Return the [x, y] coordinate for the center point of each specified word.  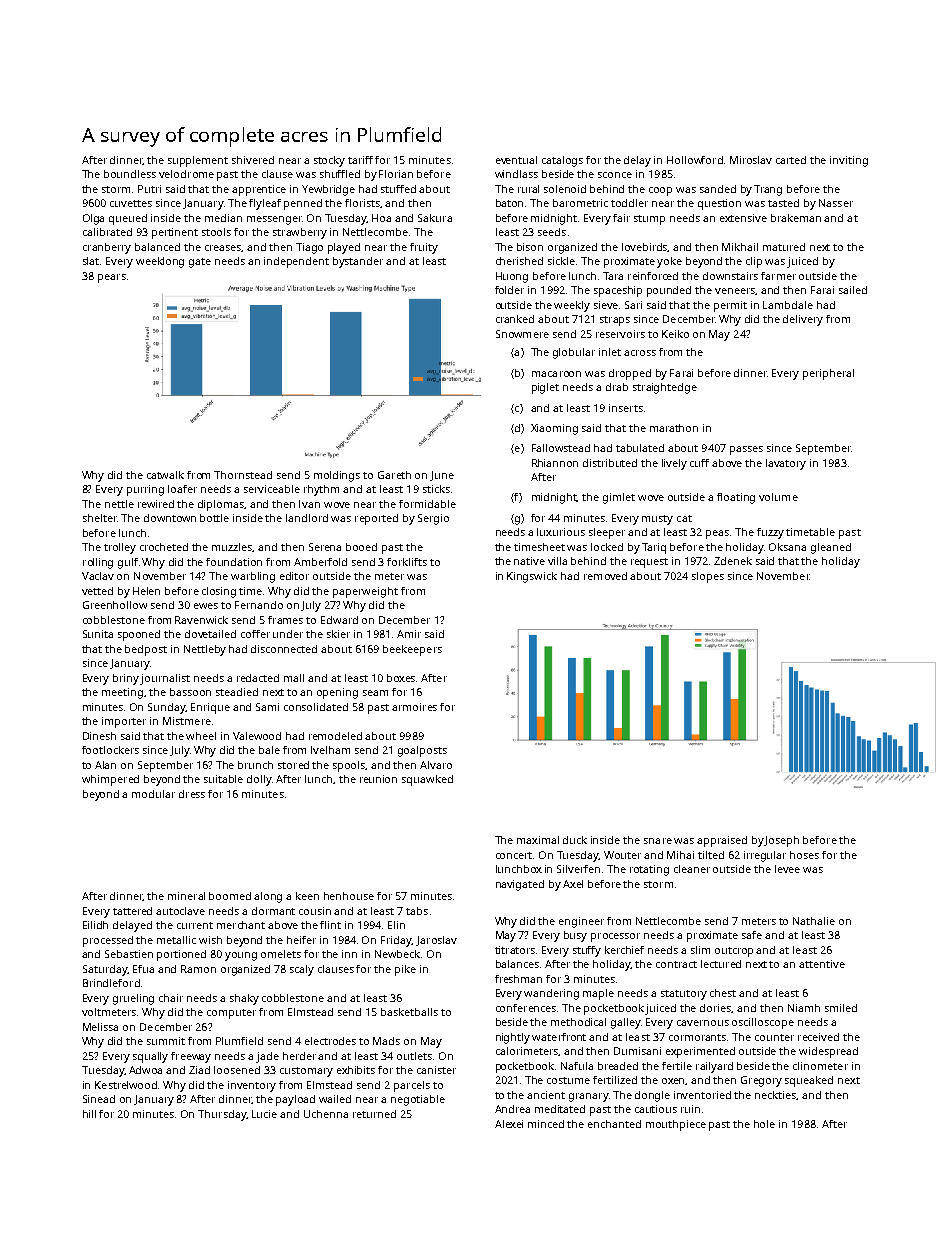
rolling [98, 563]
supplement [198, 161]
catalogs [562, 161]
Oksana [787, 547]
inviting [849, 161]
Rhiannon [555, 463]
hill [89, 1114]
